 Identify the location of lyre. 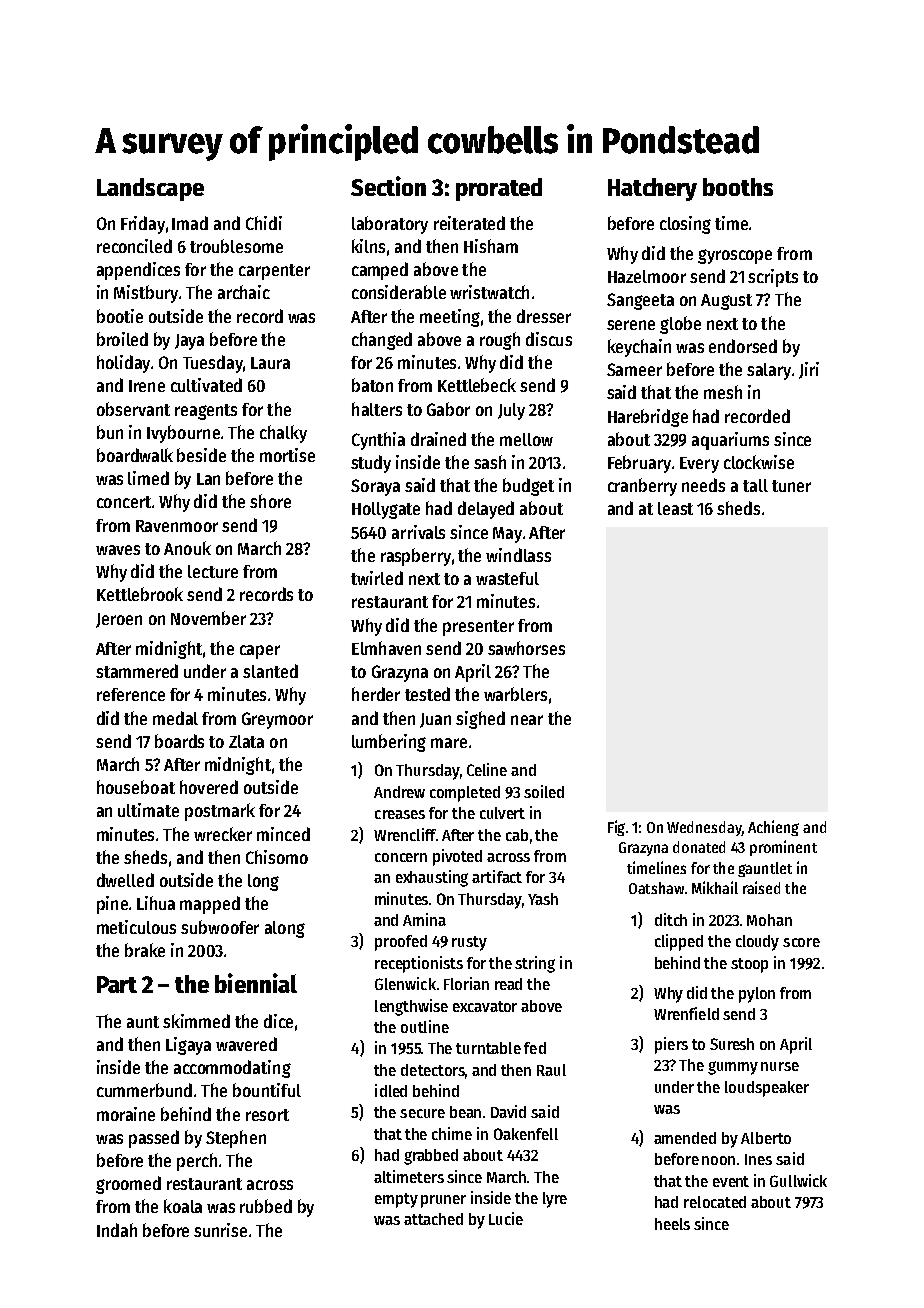
(555, 1200).
